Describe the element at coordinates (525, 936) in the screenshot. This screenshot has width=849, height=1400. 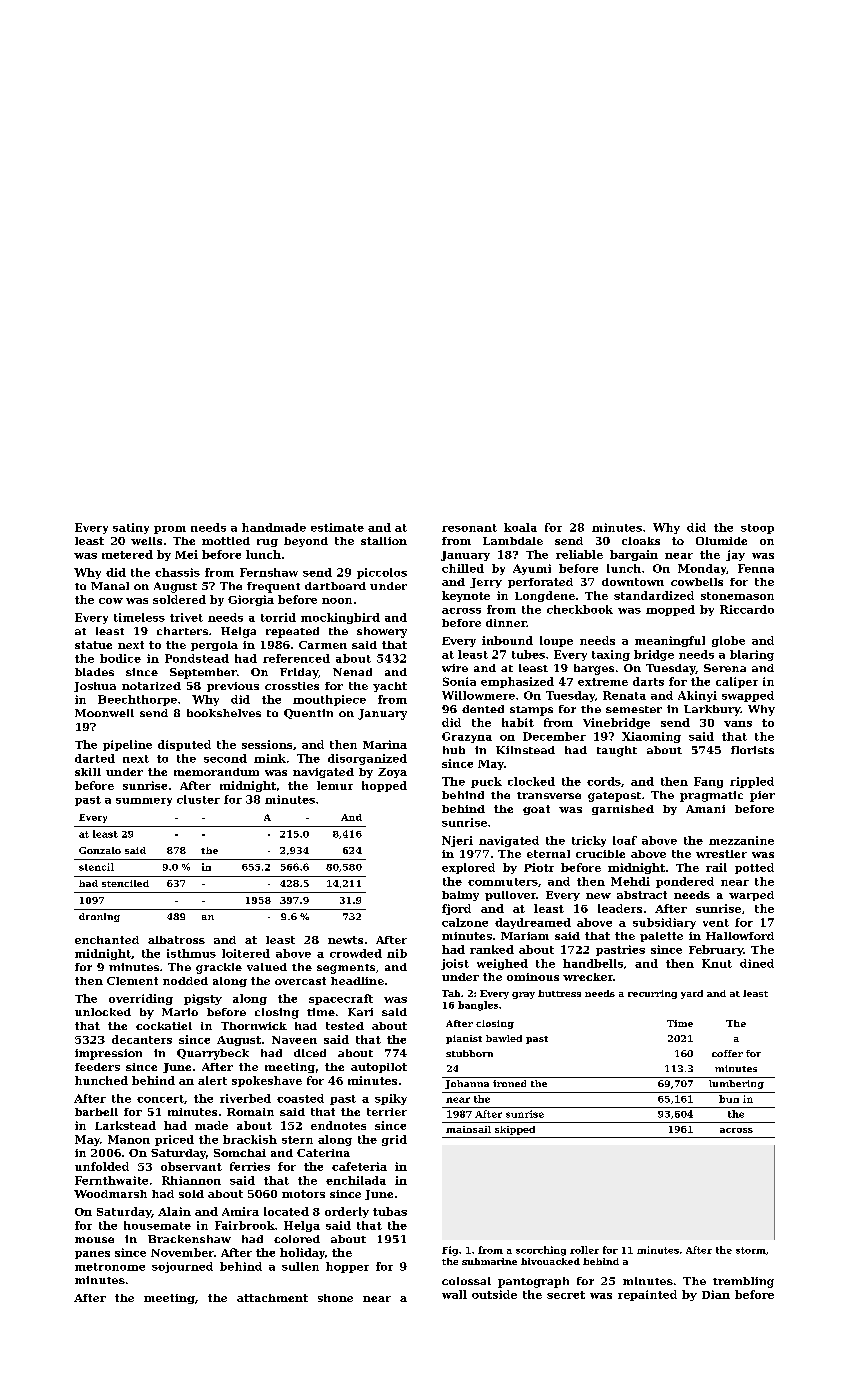
I see `Mariam` at that location.
